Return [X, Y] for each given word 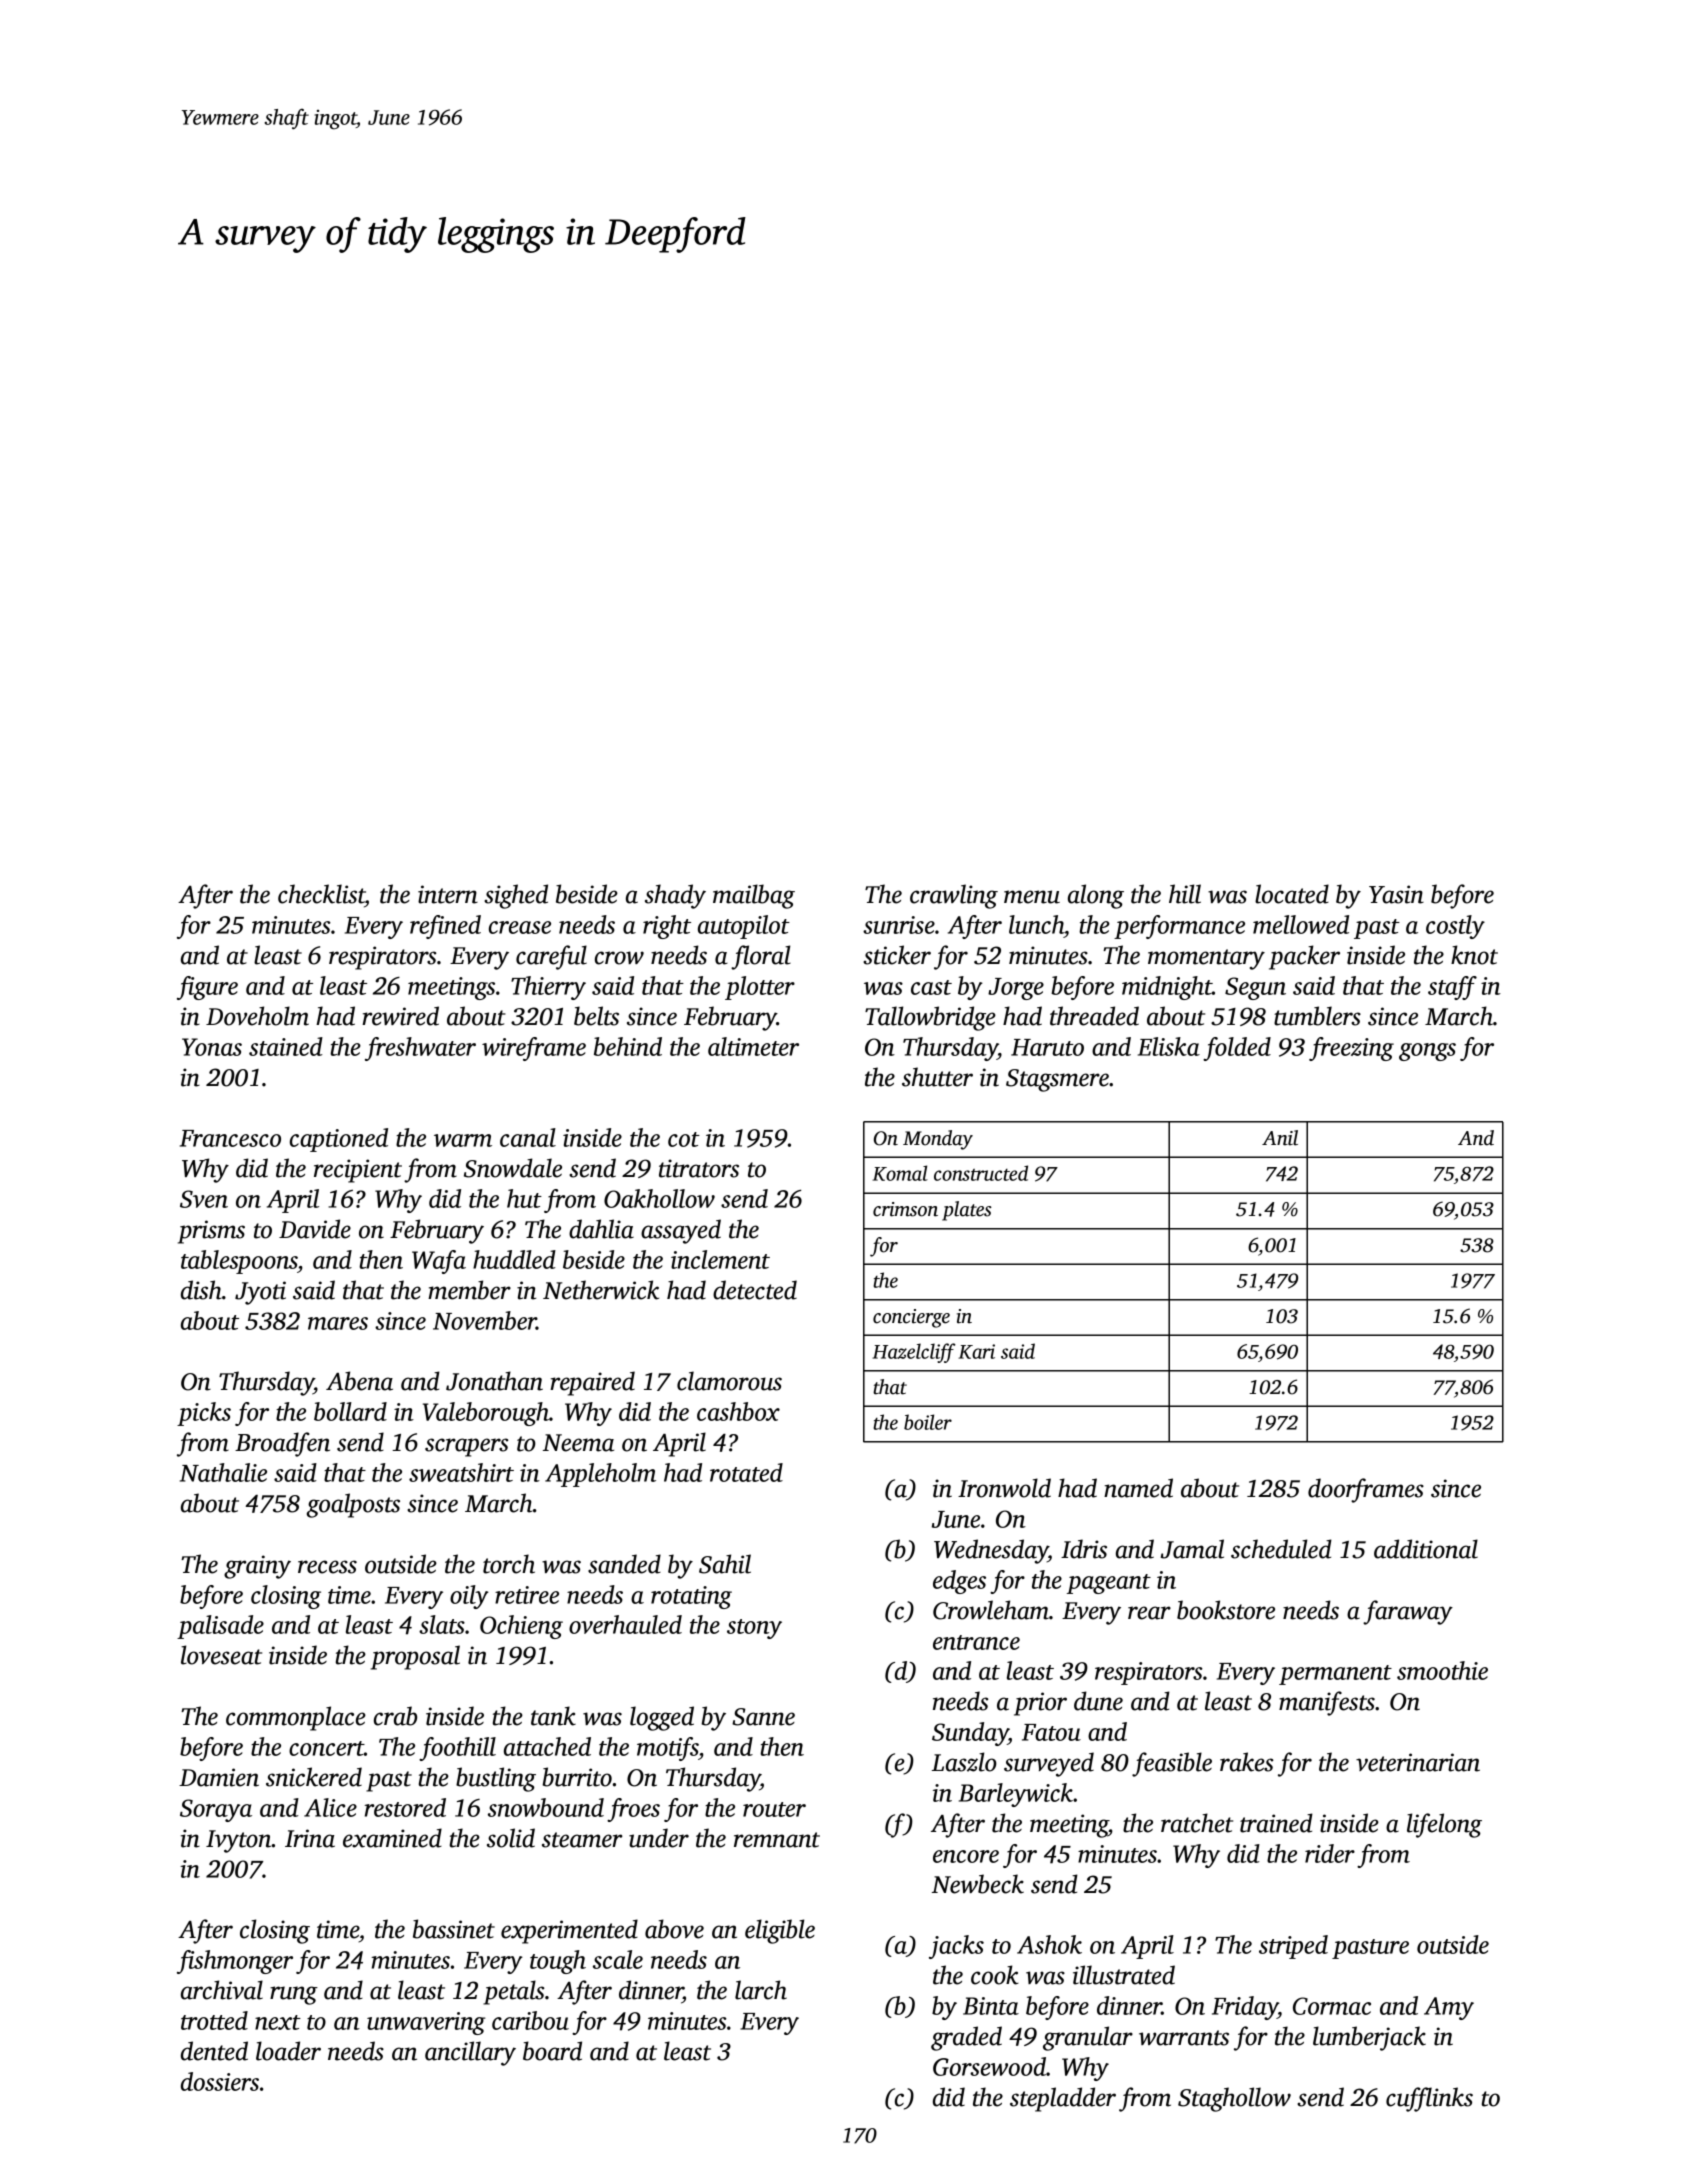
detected [755, 1290]
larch [761, 1990]
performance [1179, 927]
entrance [976, 1642]
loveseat [221, 1655]
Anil [1280, 1138]
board [552, 2051]
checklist [321, 894]
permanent [1335, 1675]
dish [201, 1290]
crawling [954, 896]
